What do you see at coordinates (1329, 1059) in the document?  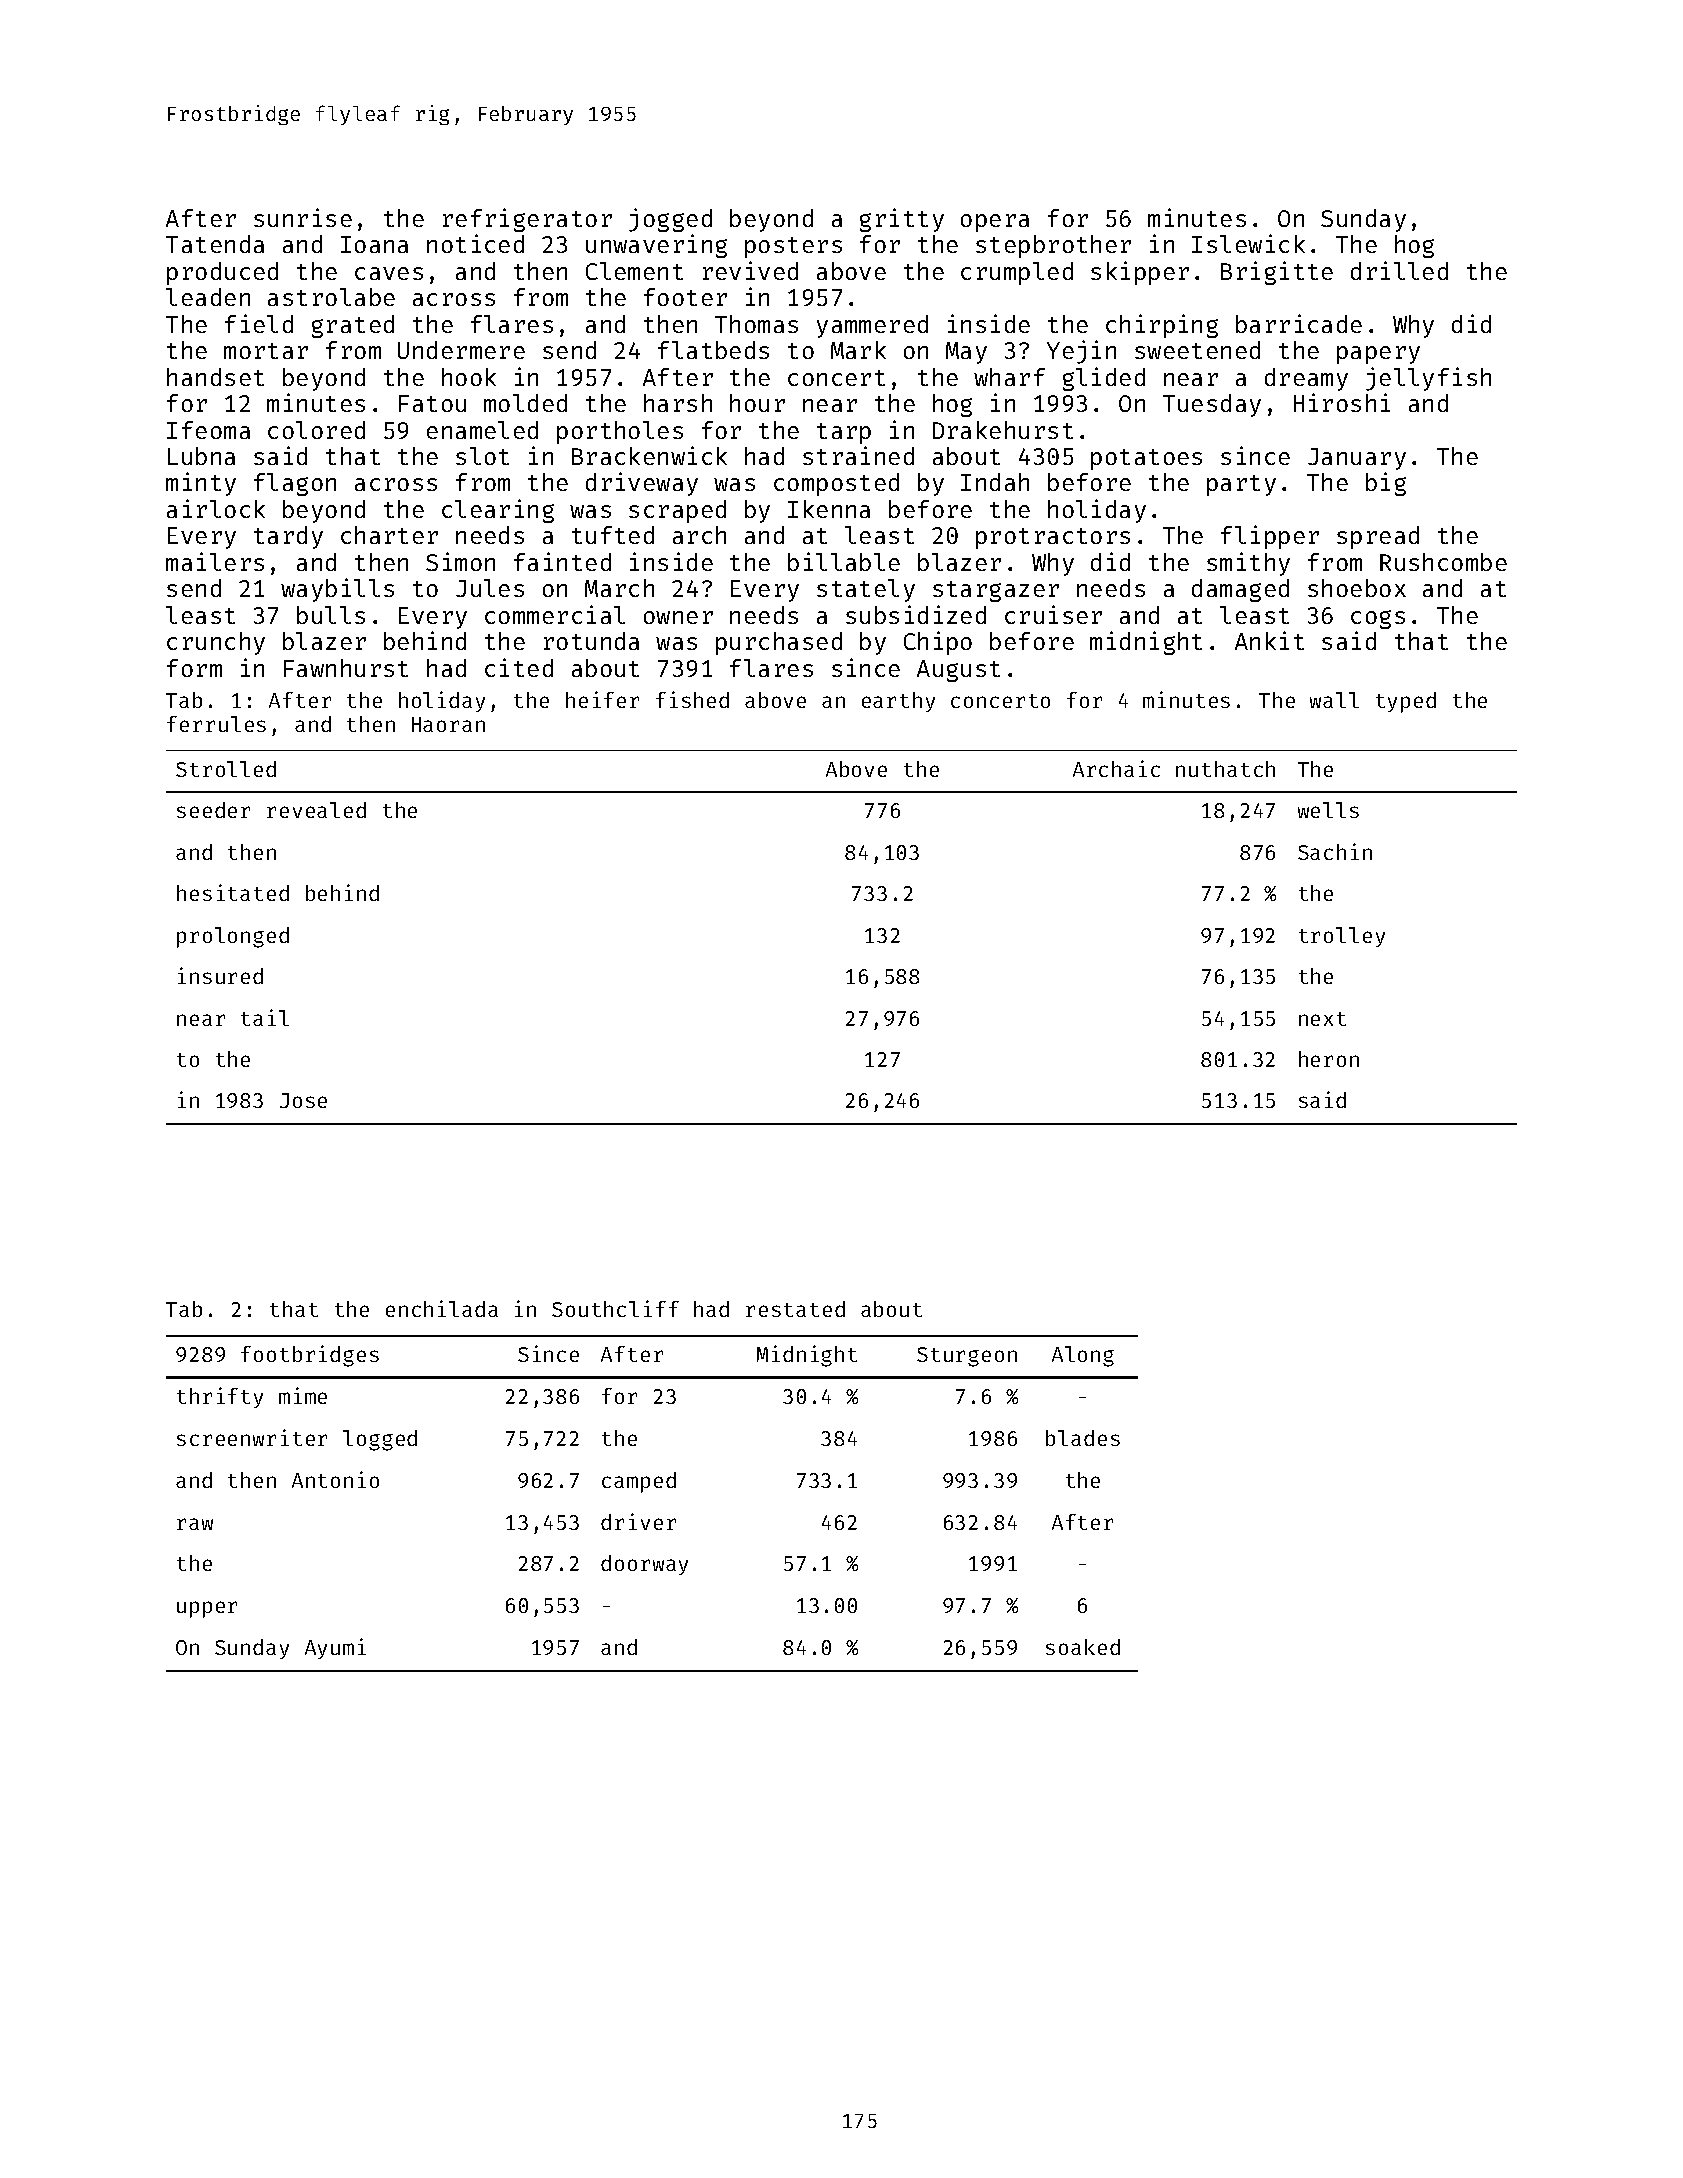 I see `heron` at bounding box center [1329, 1059].
